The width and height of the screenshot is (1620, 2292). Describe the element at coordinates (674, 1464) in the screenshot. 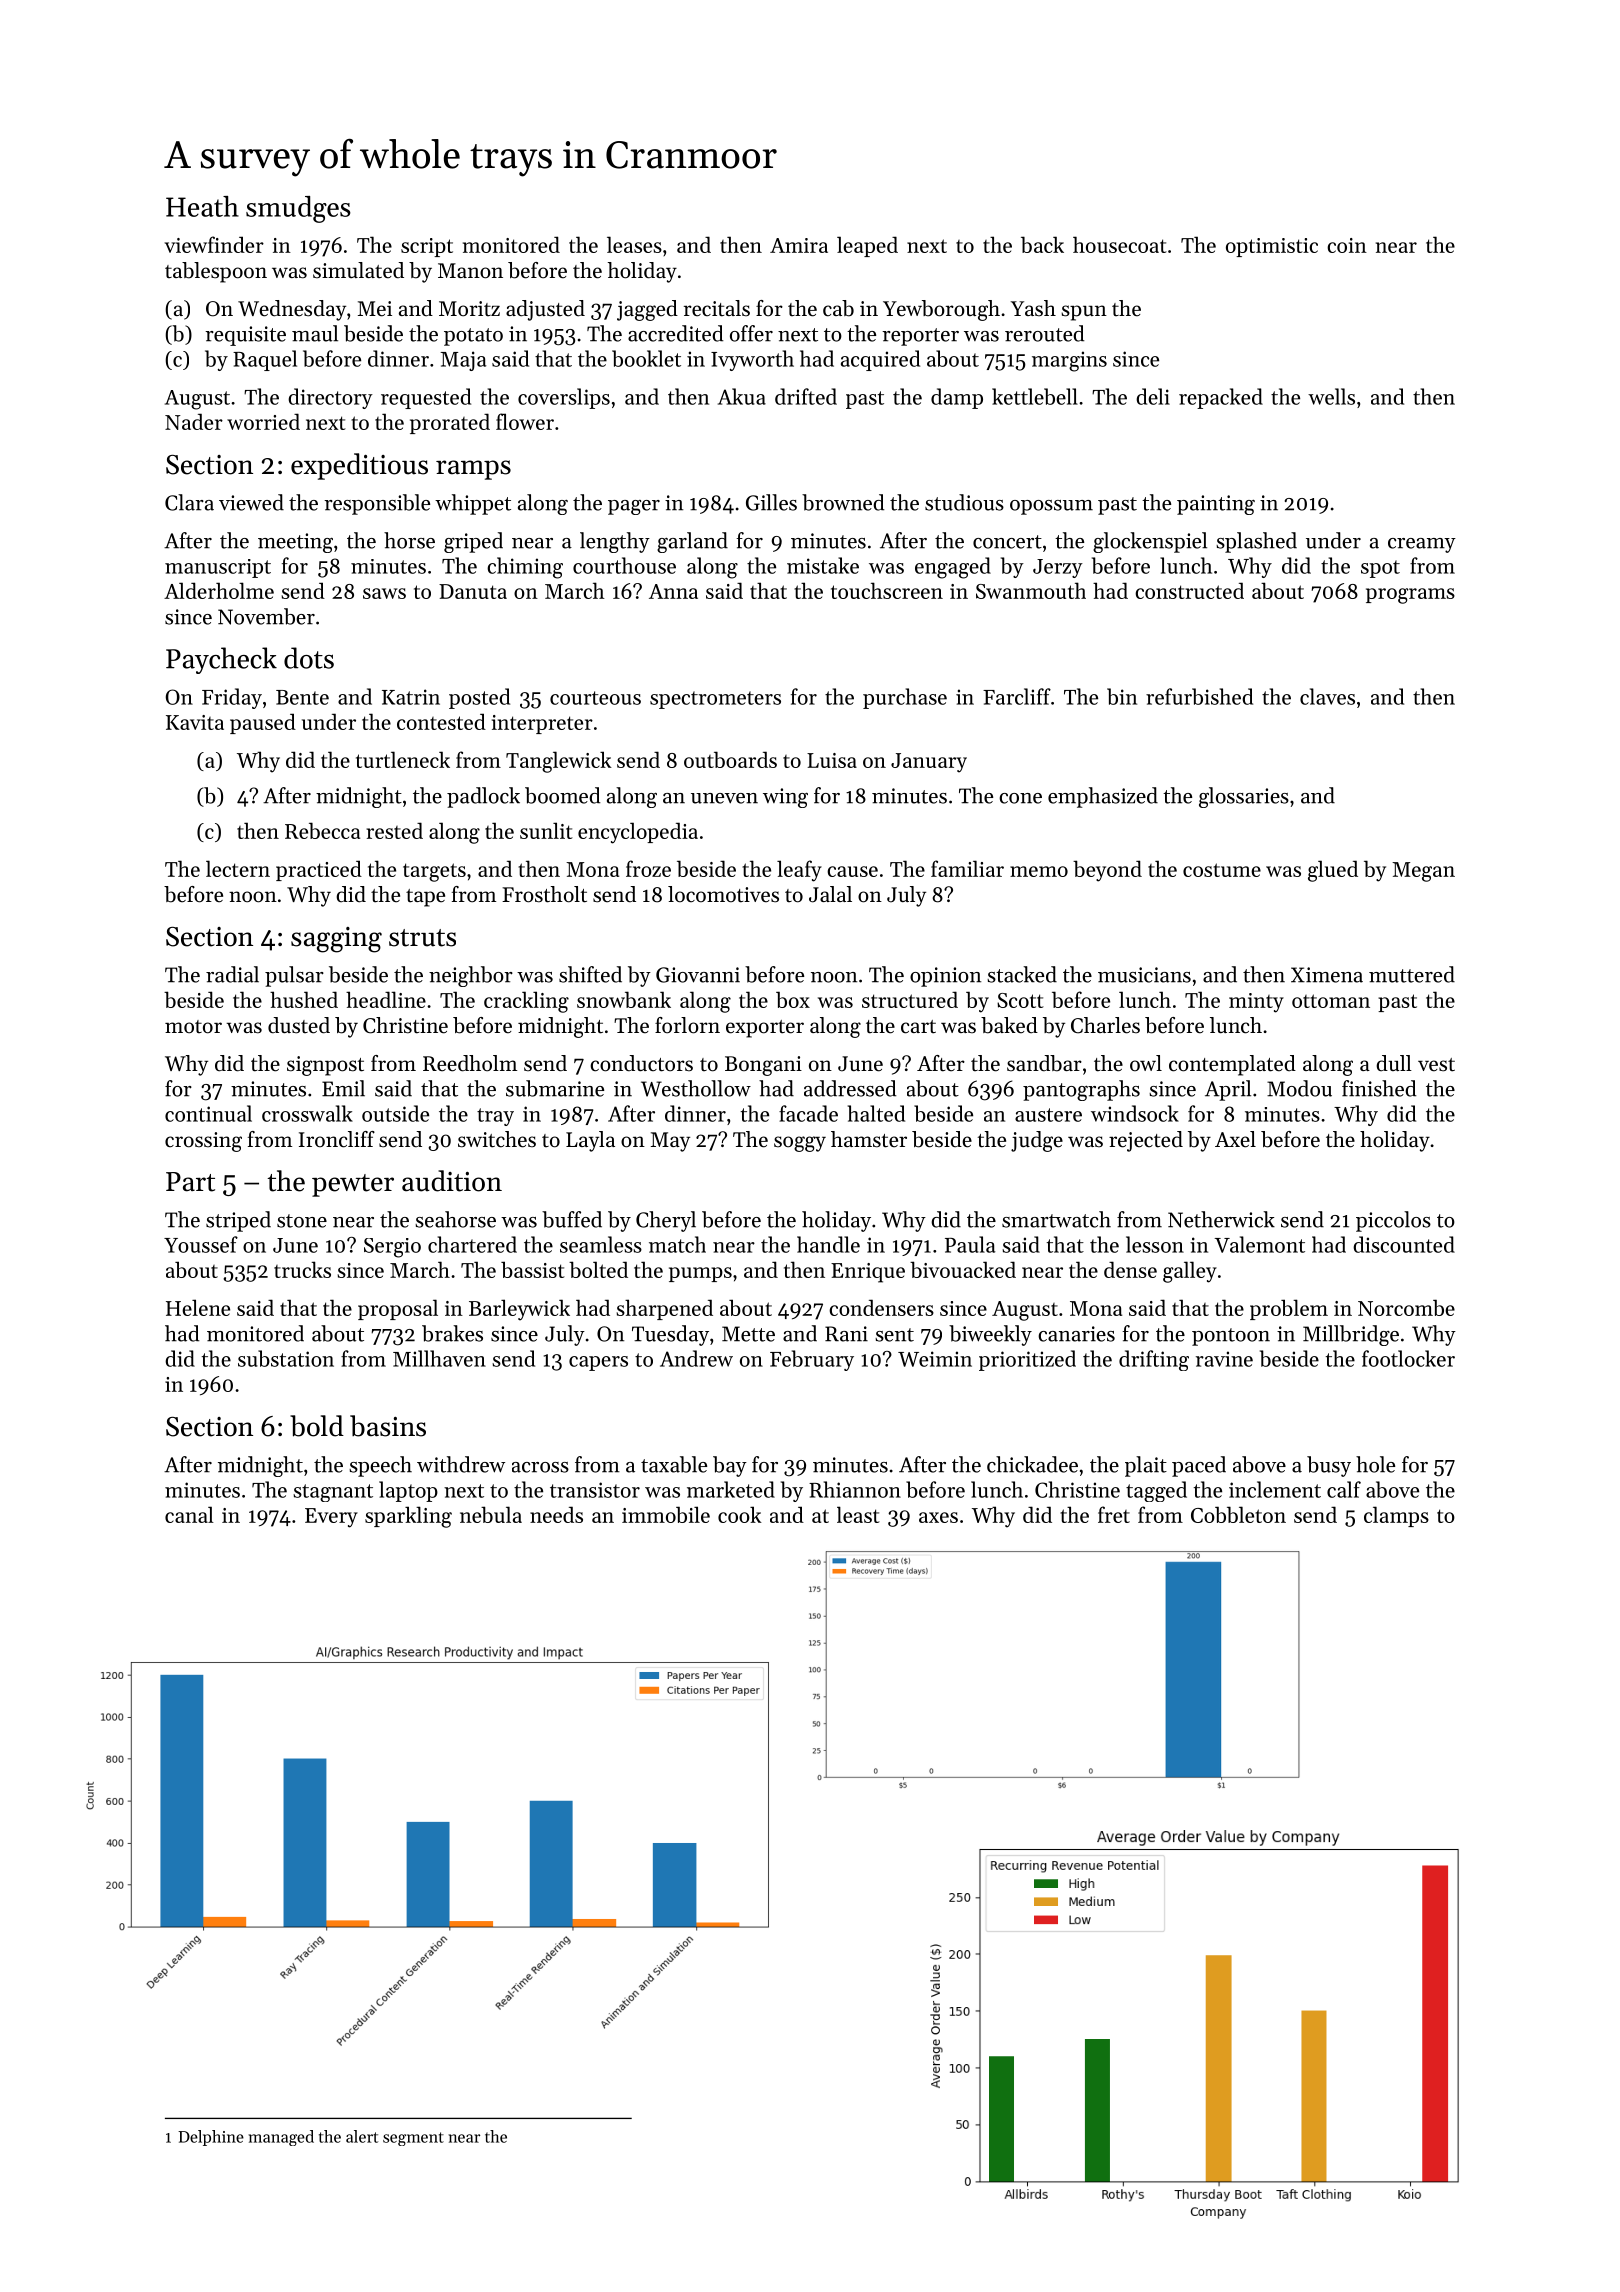

I see `taxable` at that location.
